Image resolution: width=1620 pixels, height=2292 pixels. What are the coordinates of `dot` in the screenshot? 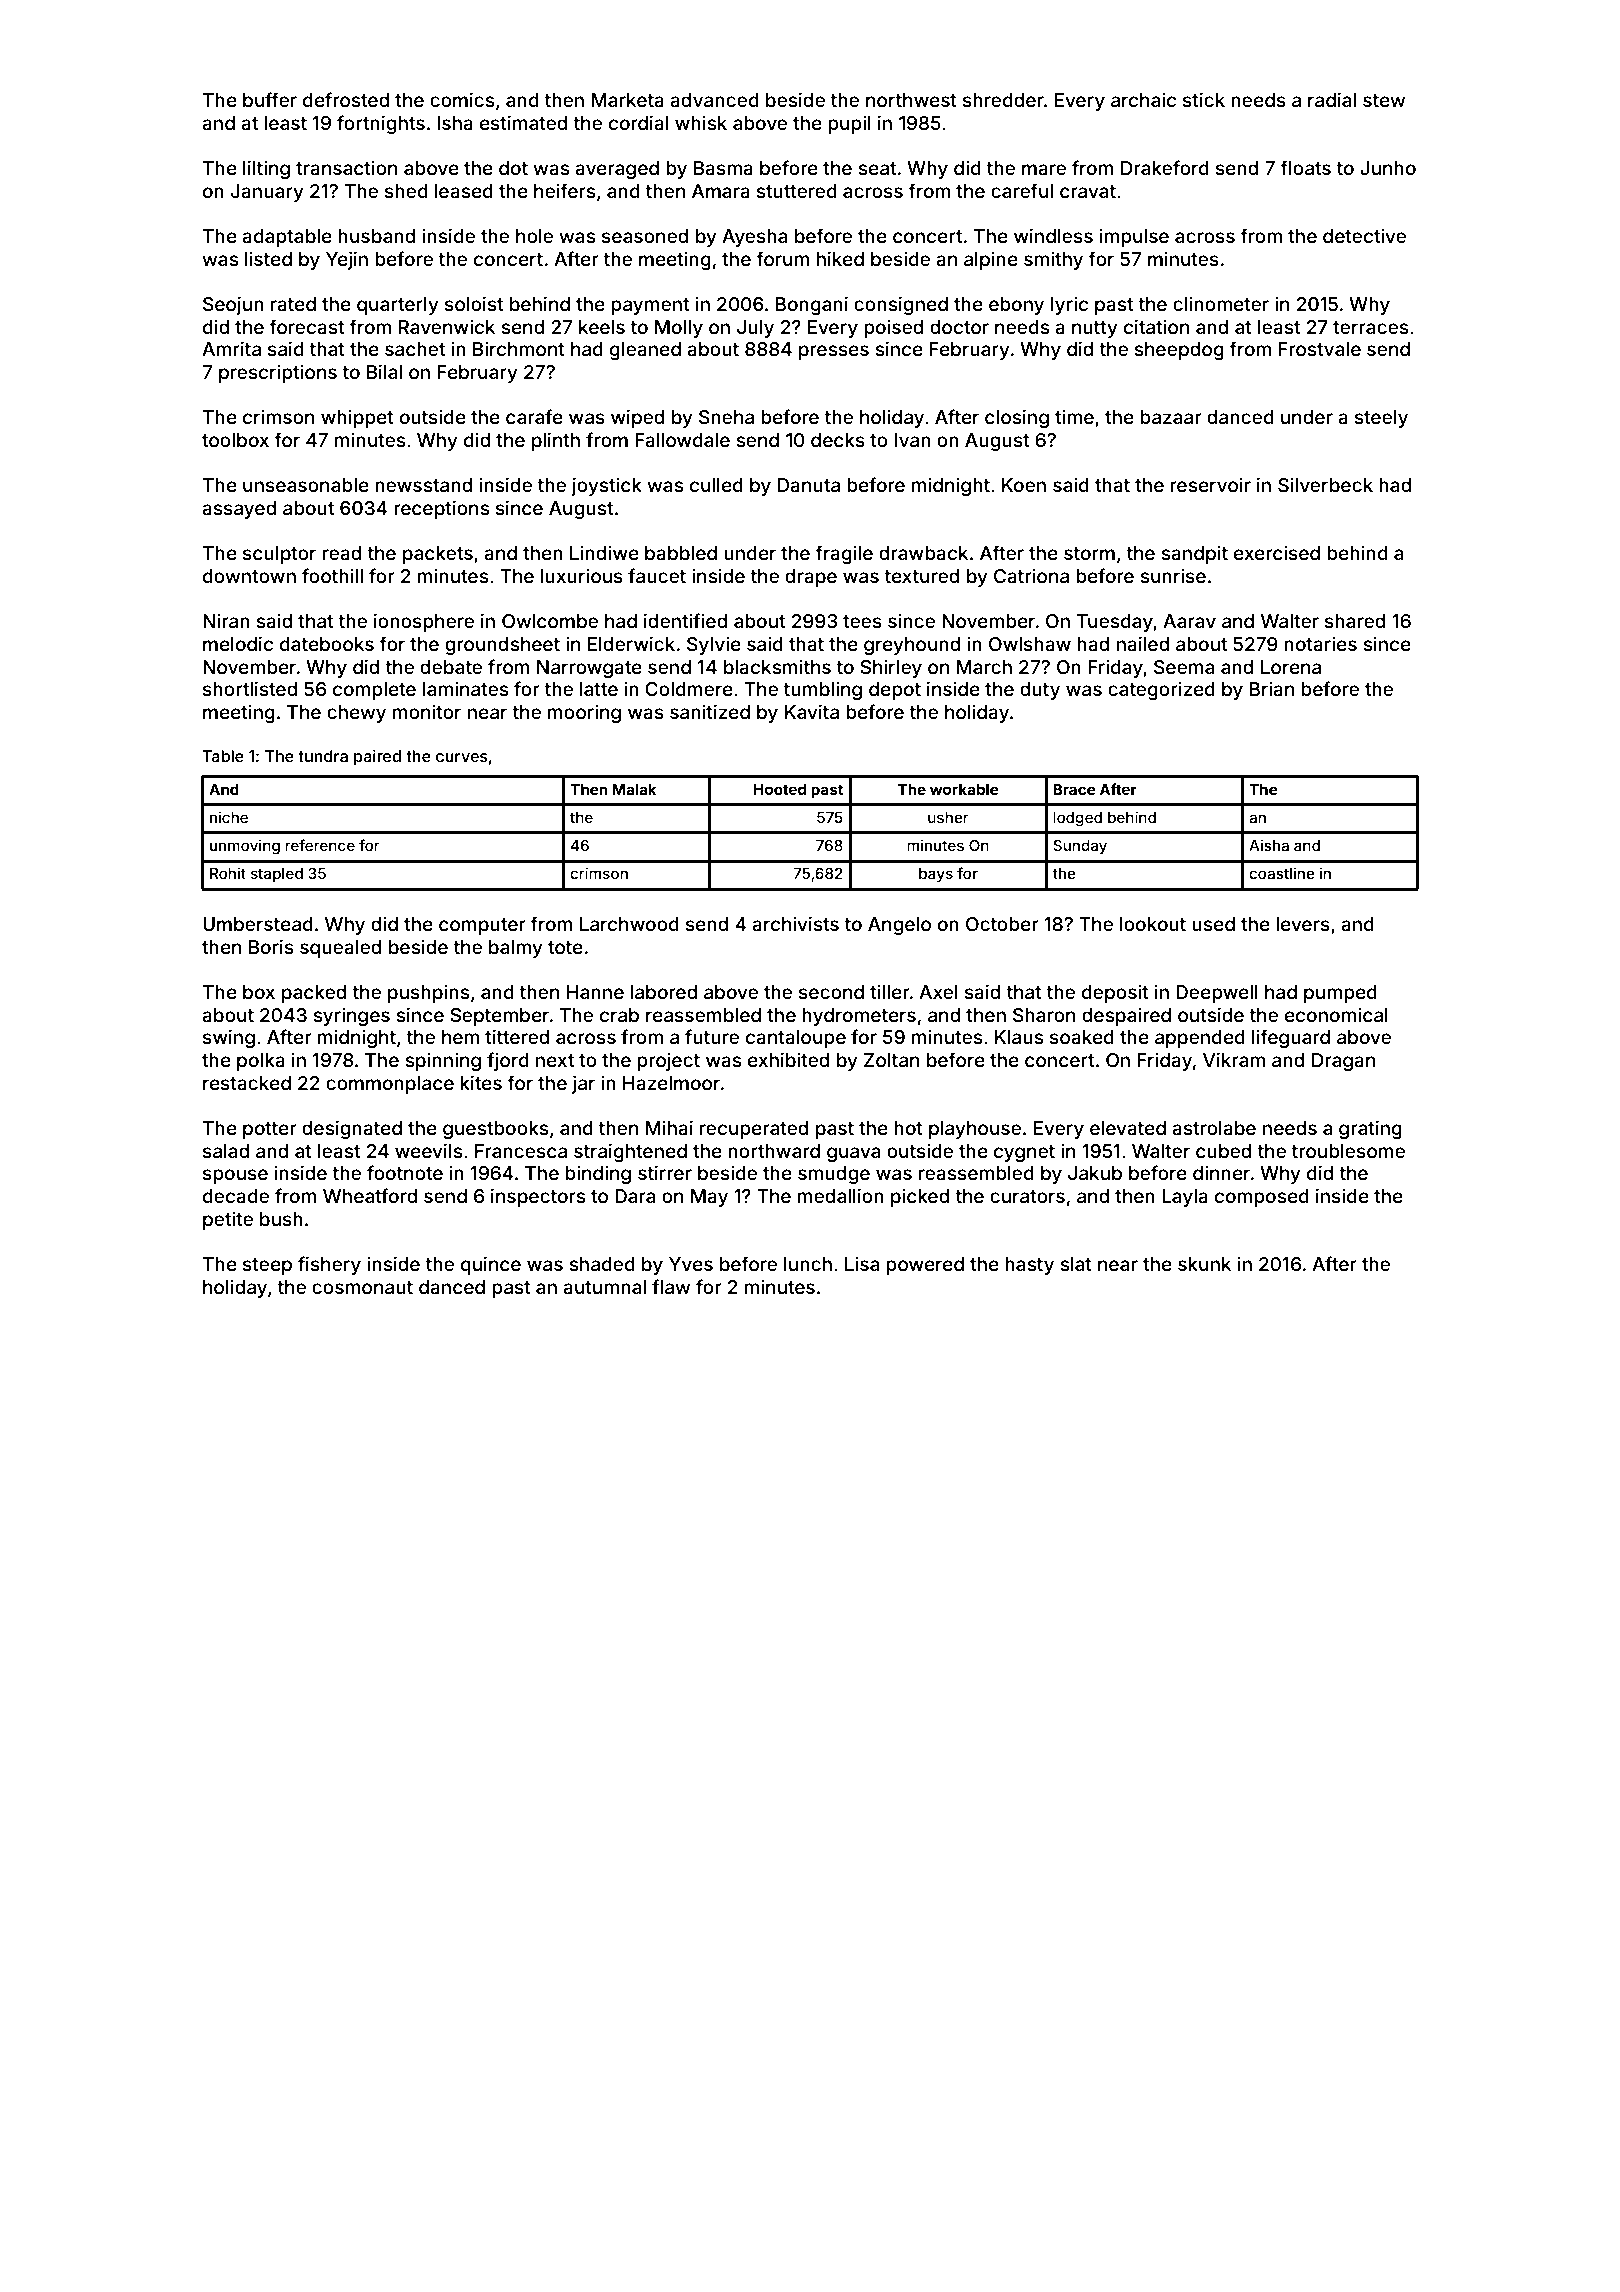 It's located at (513, 168).
